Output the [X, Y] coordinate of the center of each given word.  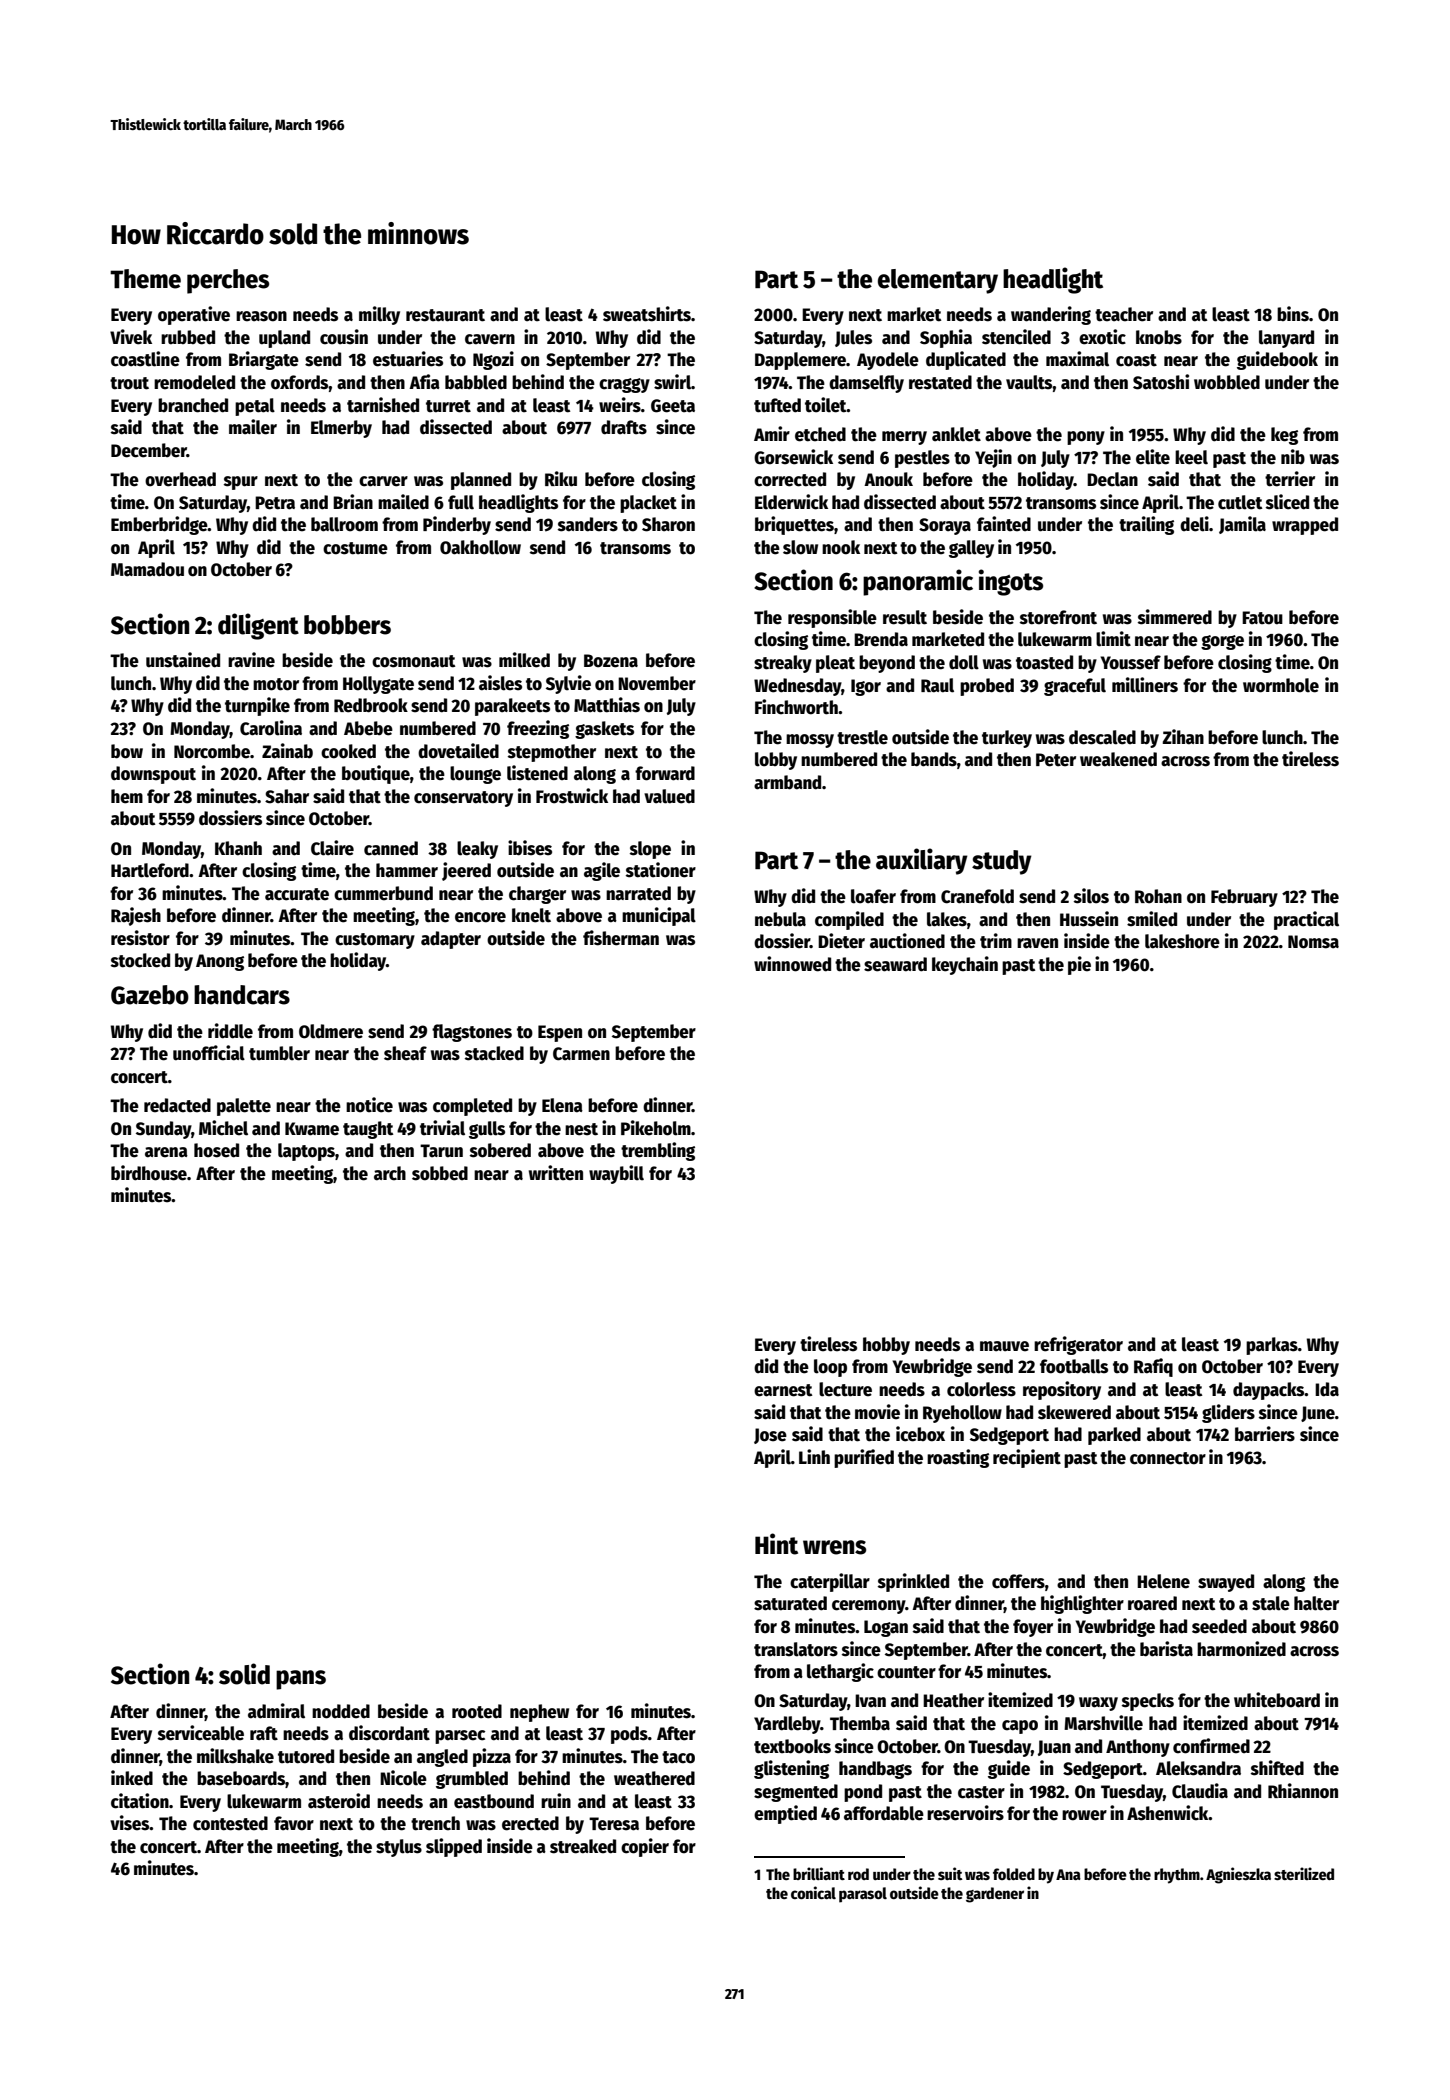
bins [1293, 314]
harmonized [1241, 1649]
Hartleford [150, 870]
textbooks [792, 1746]
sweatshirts [647, 314]
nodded [341, 1711]
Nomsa [1313, 942]
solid [244, 1674]
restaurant [445, 315]
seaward [895, 964]
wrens [834, 1547]
